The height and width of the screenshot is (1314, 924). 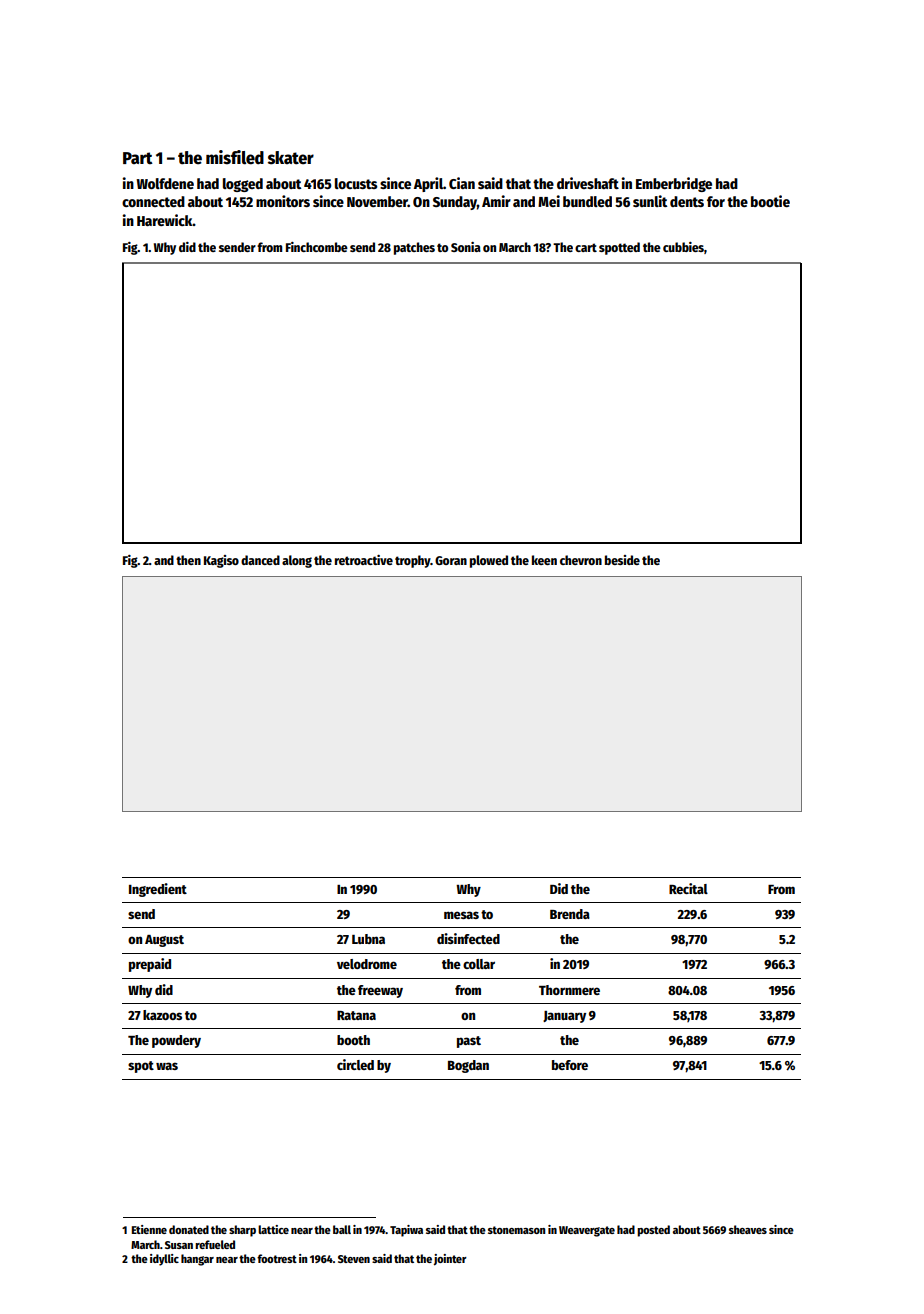 I want to click on misfiled, so click(x=235, y=157).
